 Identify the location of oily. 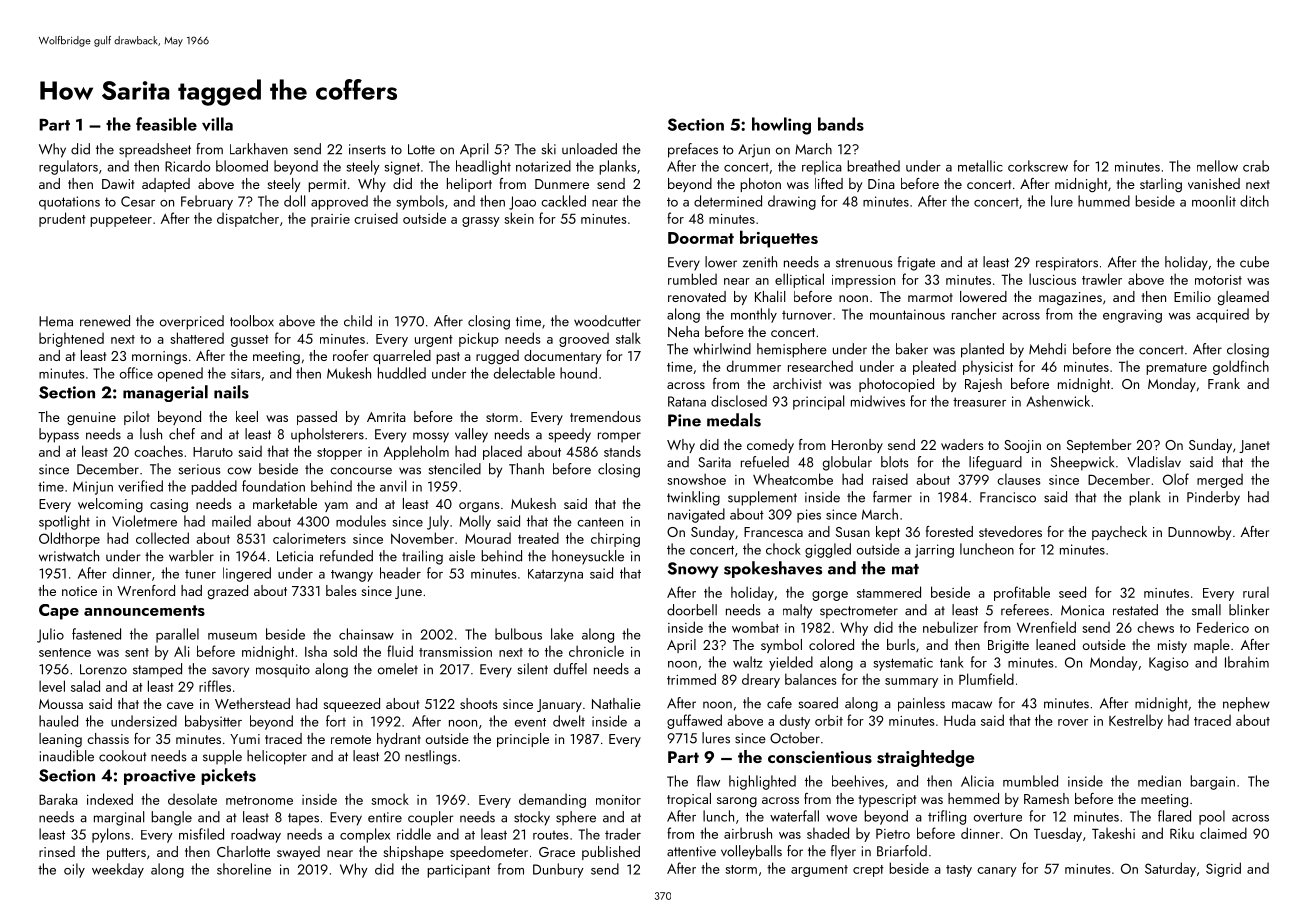
(74, 870).
